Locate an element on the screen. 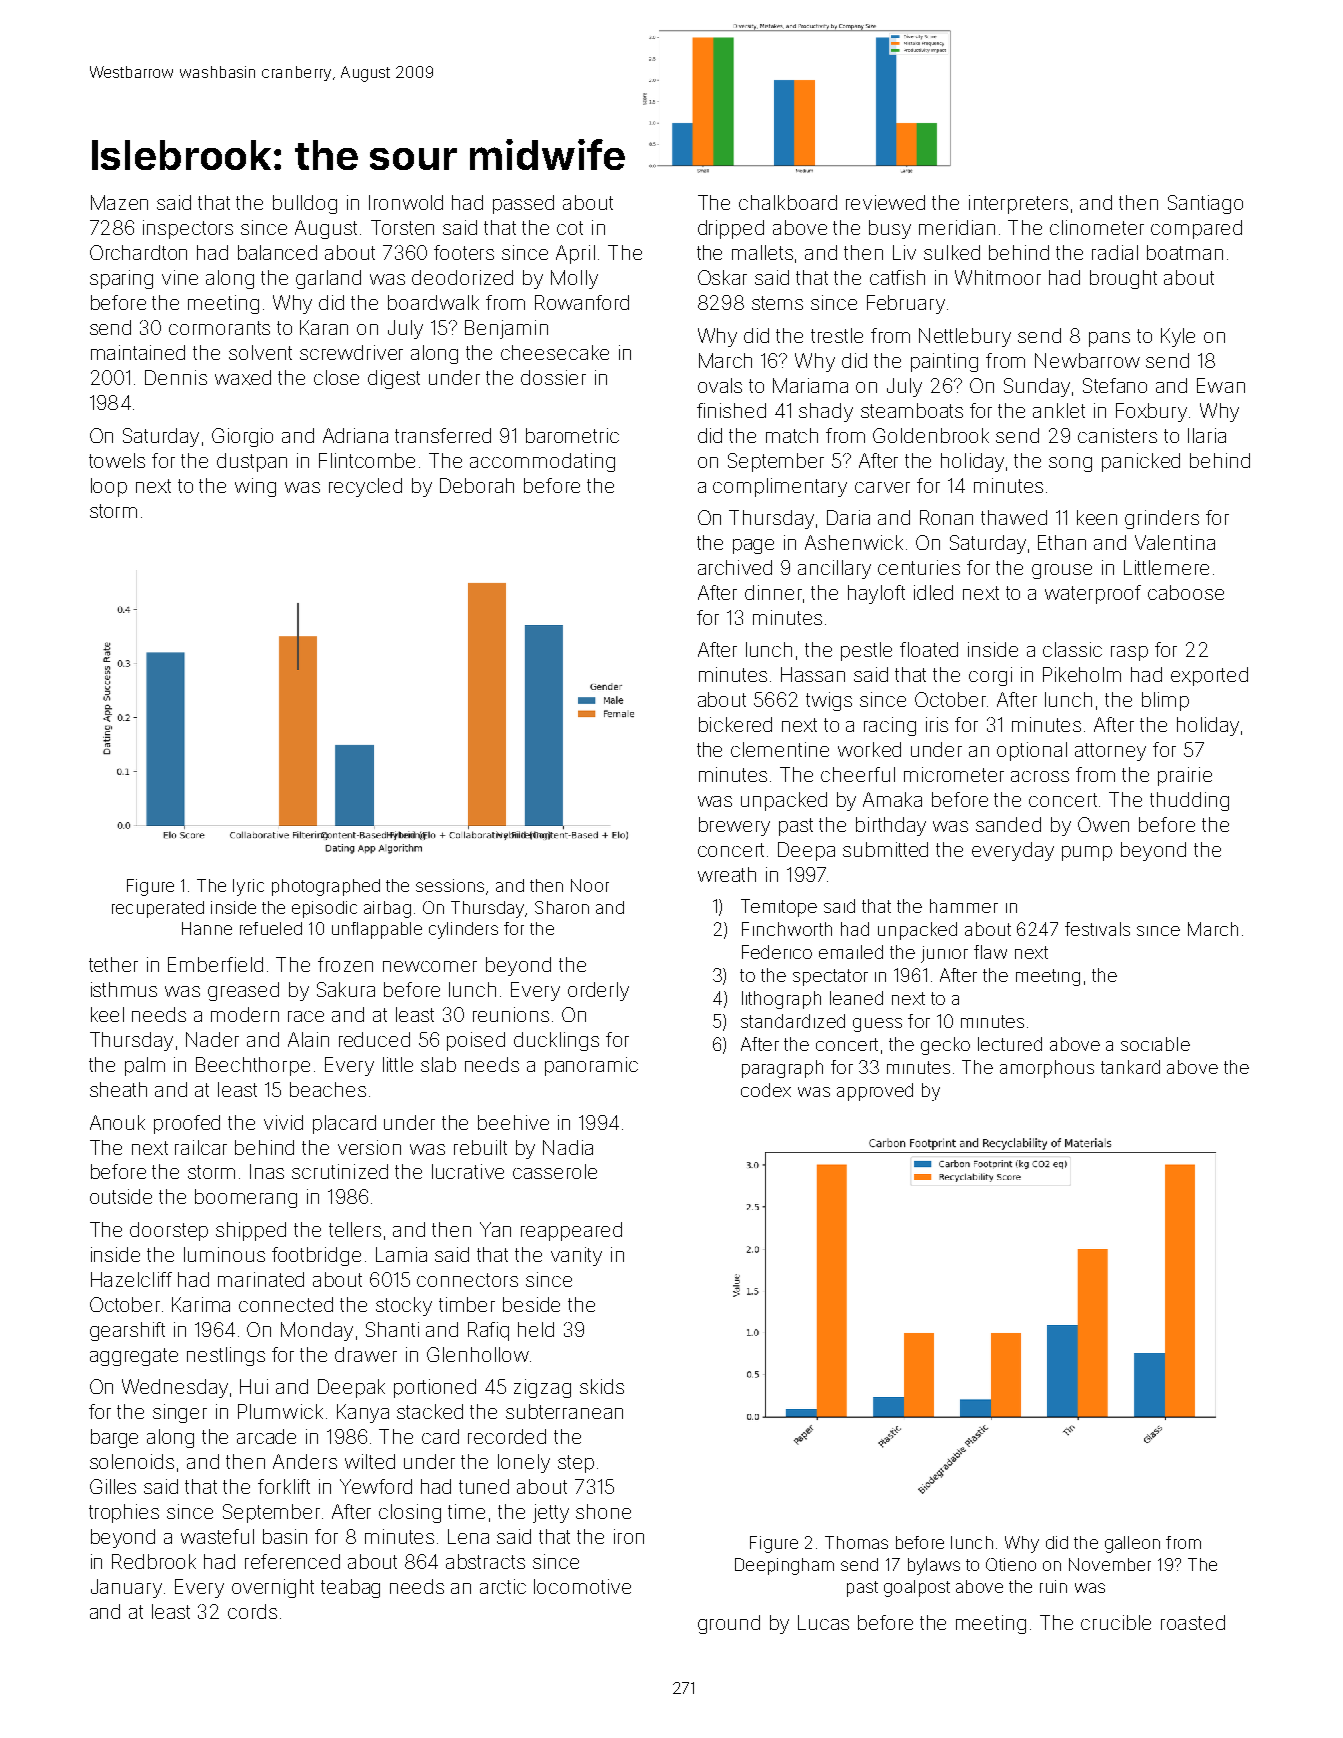 The height and width of the screenshot is (1738, 1343). thudding is located at coordinates (1189, 801).
